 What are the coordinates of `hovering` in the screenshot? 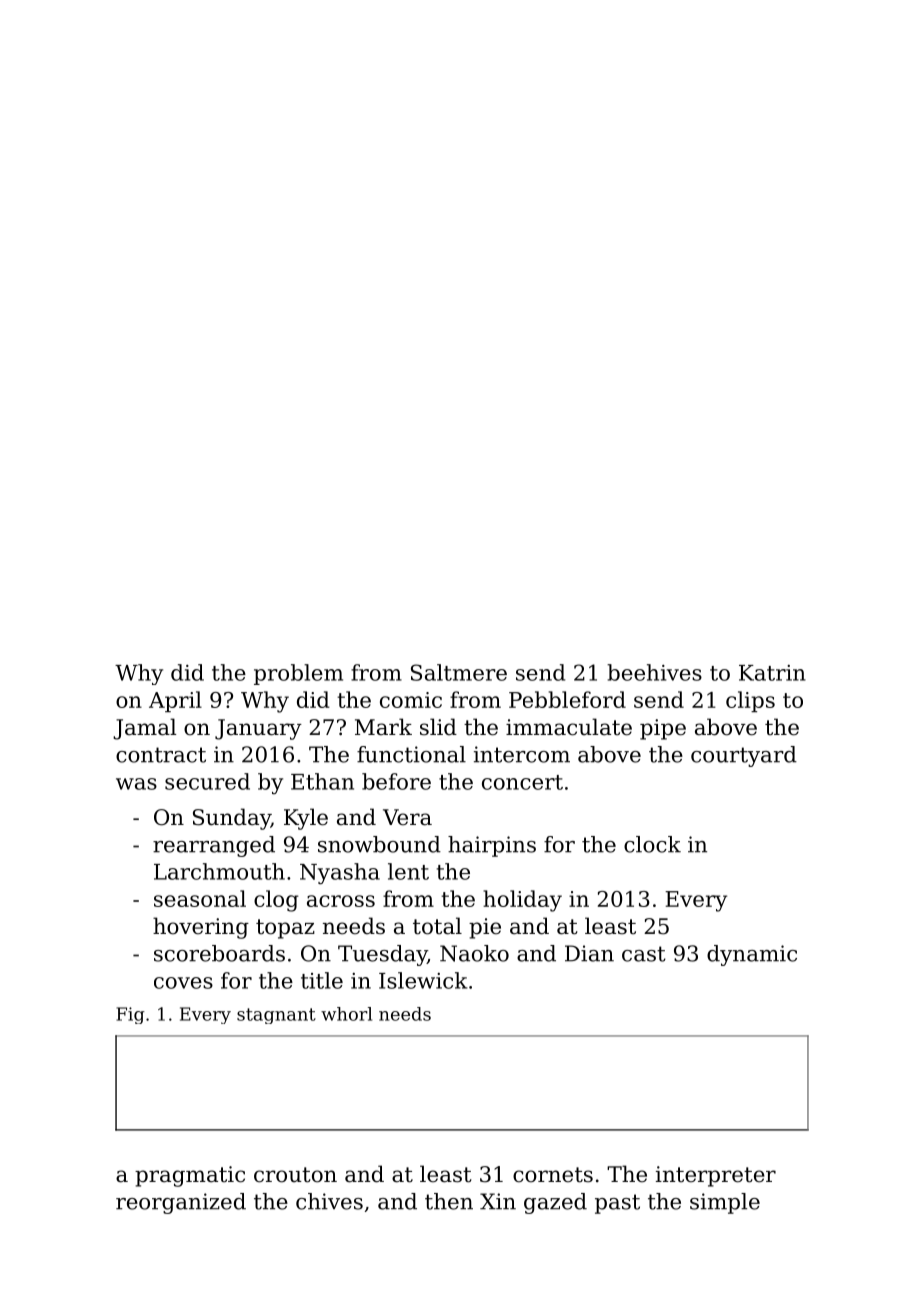 It's located at (201, 928).
